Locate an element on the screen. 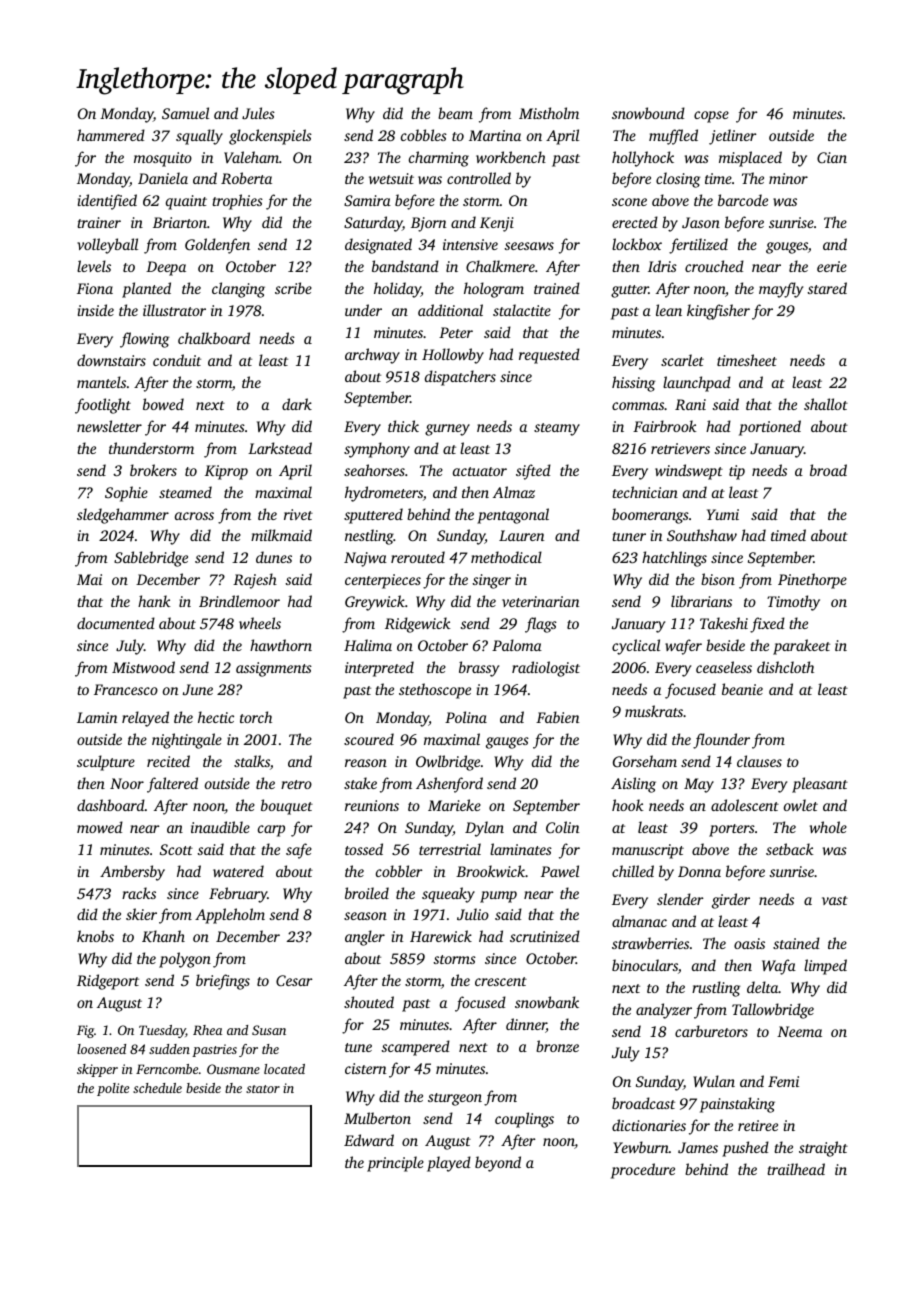  sturgeon is located at coordinates (455, 1099).
